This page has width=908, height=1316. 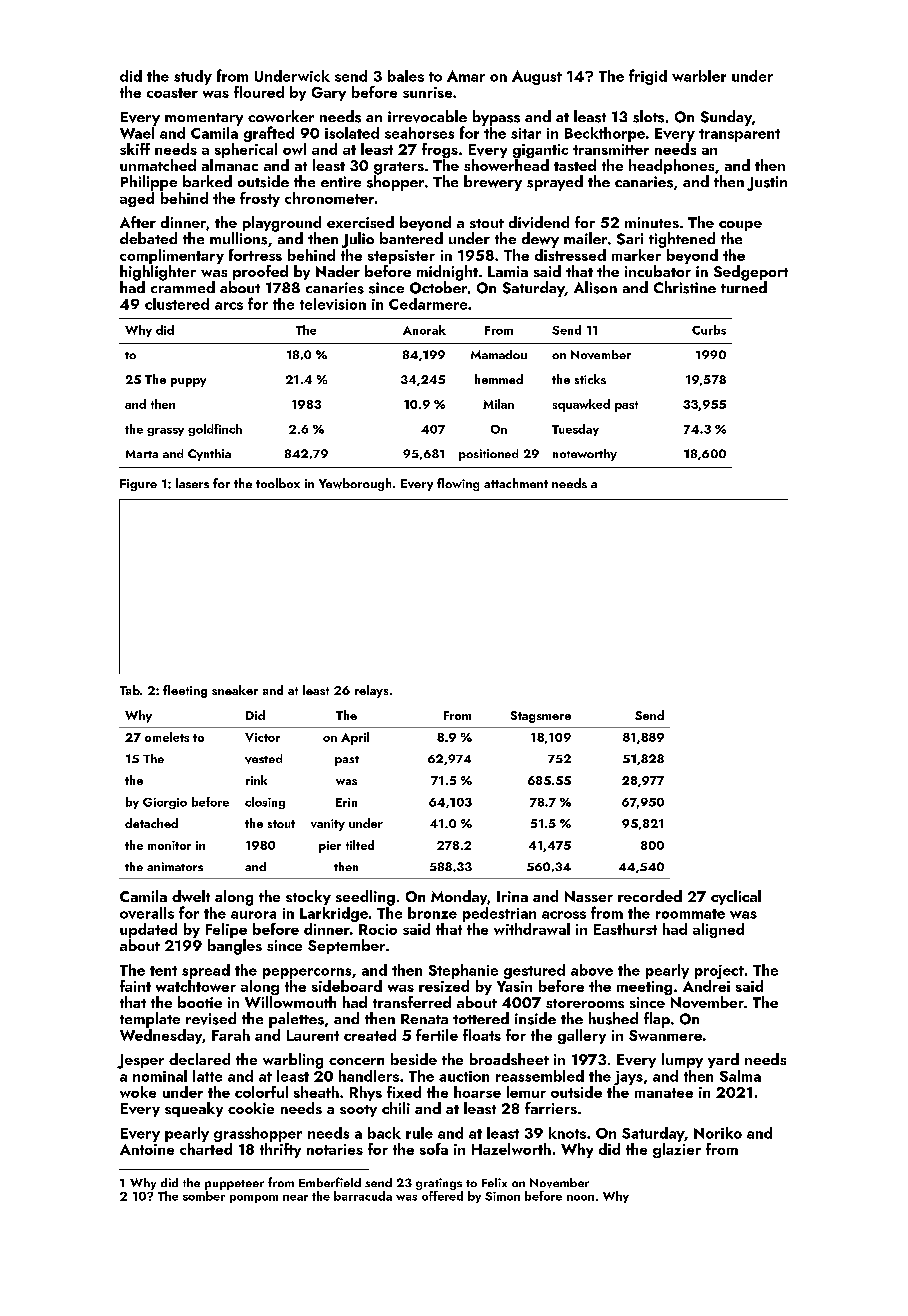 What do you see at coordinates (736, 897) in the page?
I see `cyclical` at bounding box center [736, 897].
